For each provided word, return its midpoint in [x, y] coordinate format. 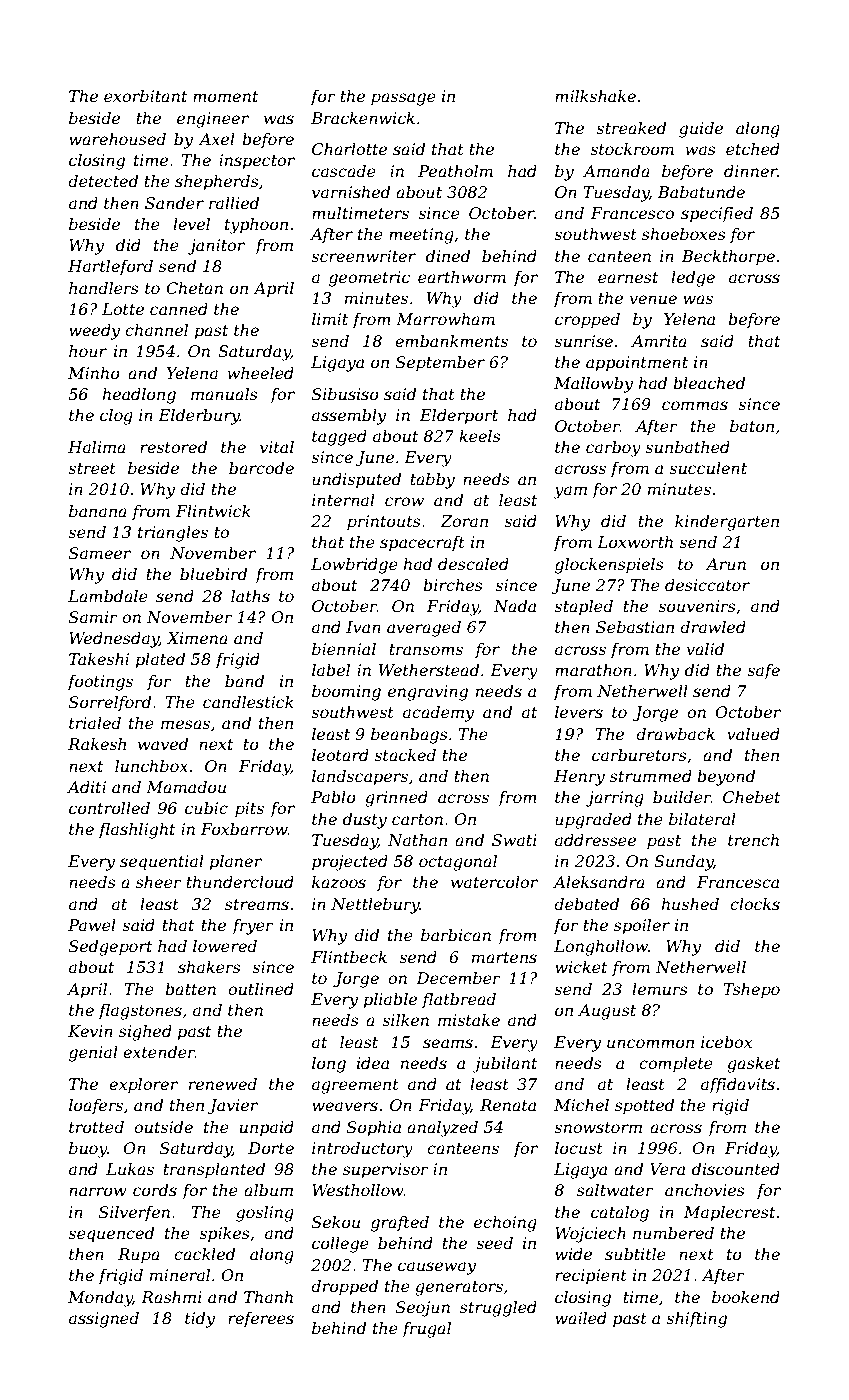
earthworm [462, 277]
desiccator [707, 585]
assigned [104, 1320]
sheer [159, 882]
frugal [426, 1330]
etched [753, 149]
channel [156, 330]
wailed [581, 1318]
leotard [340, 755]
